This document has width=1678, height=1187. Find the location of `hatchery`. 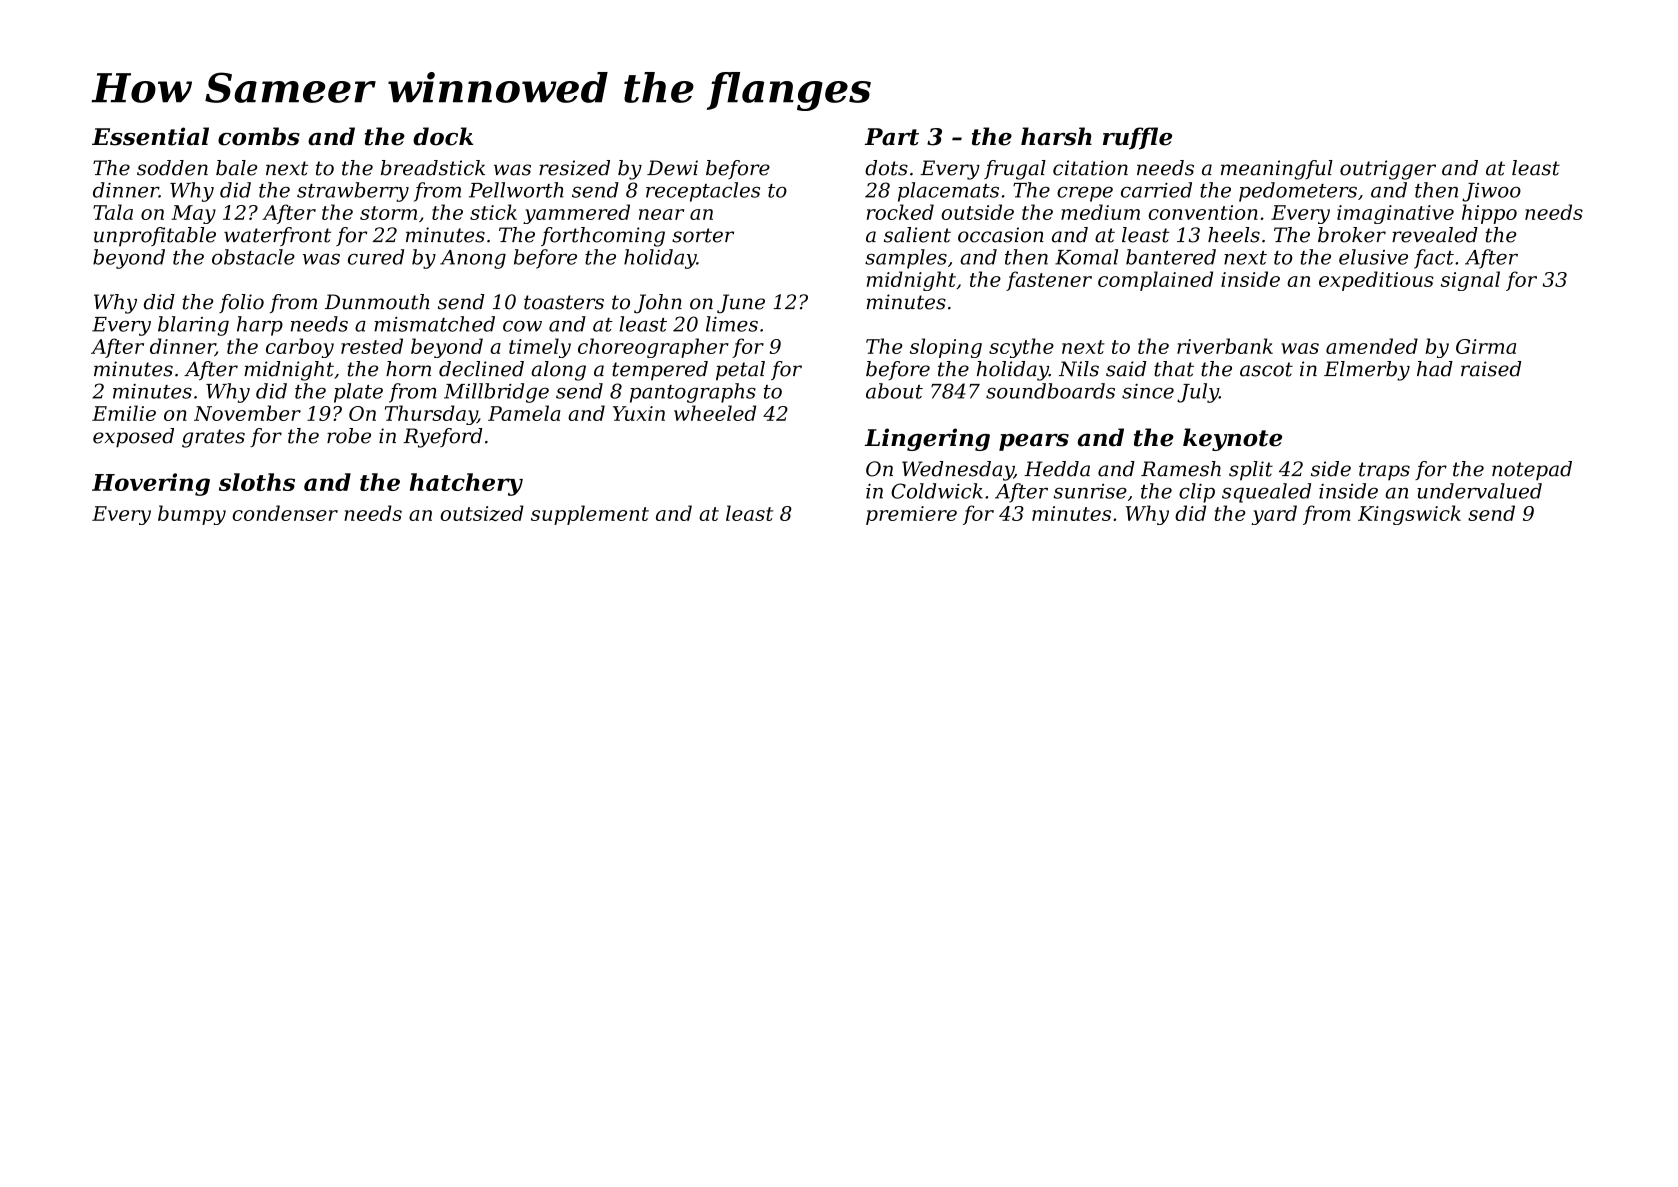

hatchery is located at coordinates (466, 484).
